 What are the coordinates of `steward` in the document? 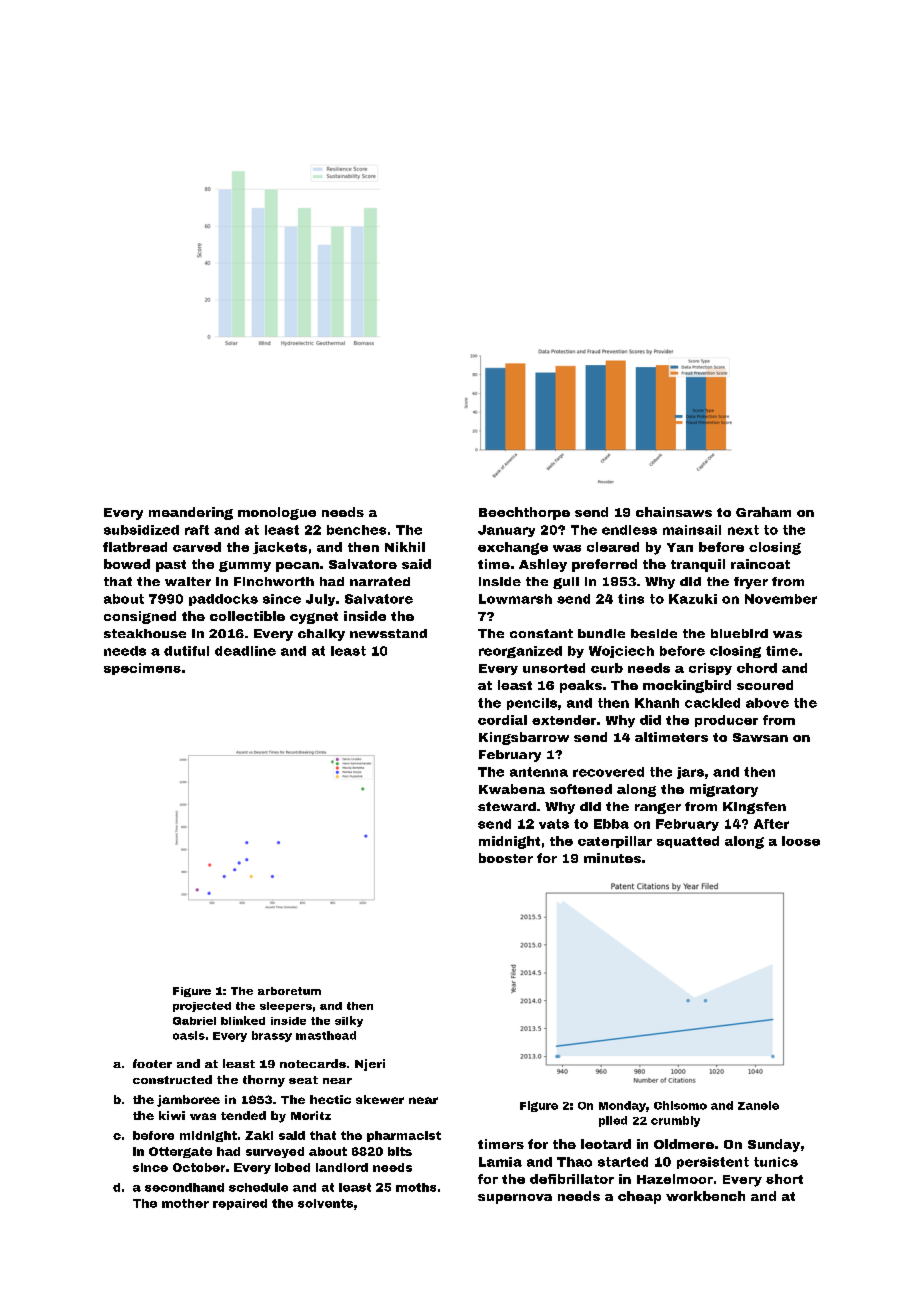 It's located at (507, 806).
